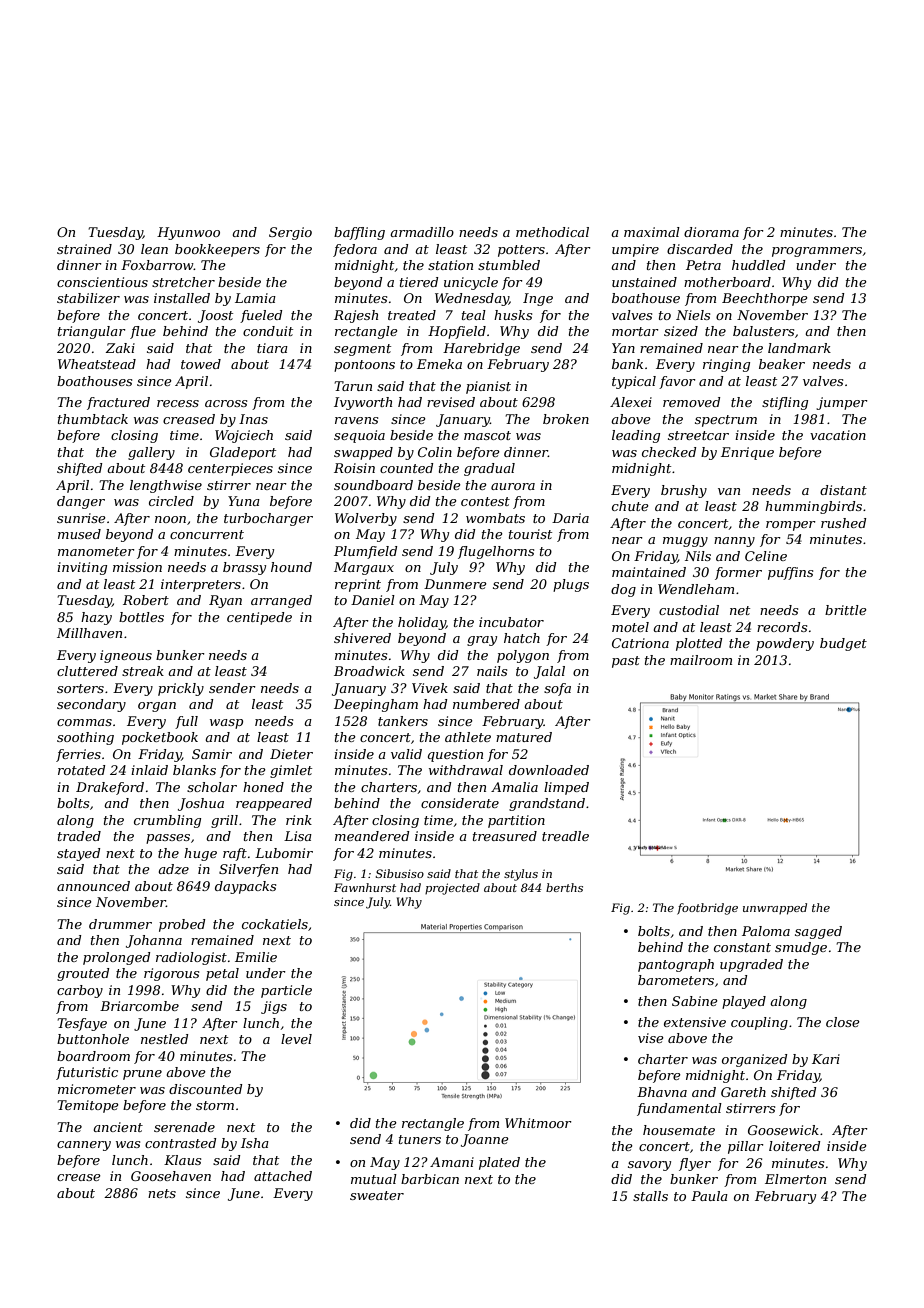 The image size is (924, 1308). What do you see at coordinates (363, 453) in the document?
I see `swapped` at bounding box center [363, 453].
